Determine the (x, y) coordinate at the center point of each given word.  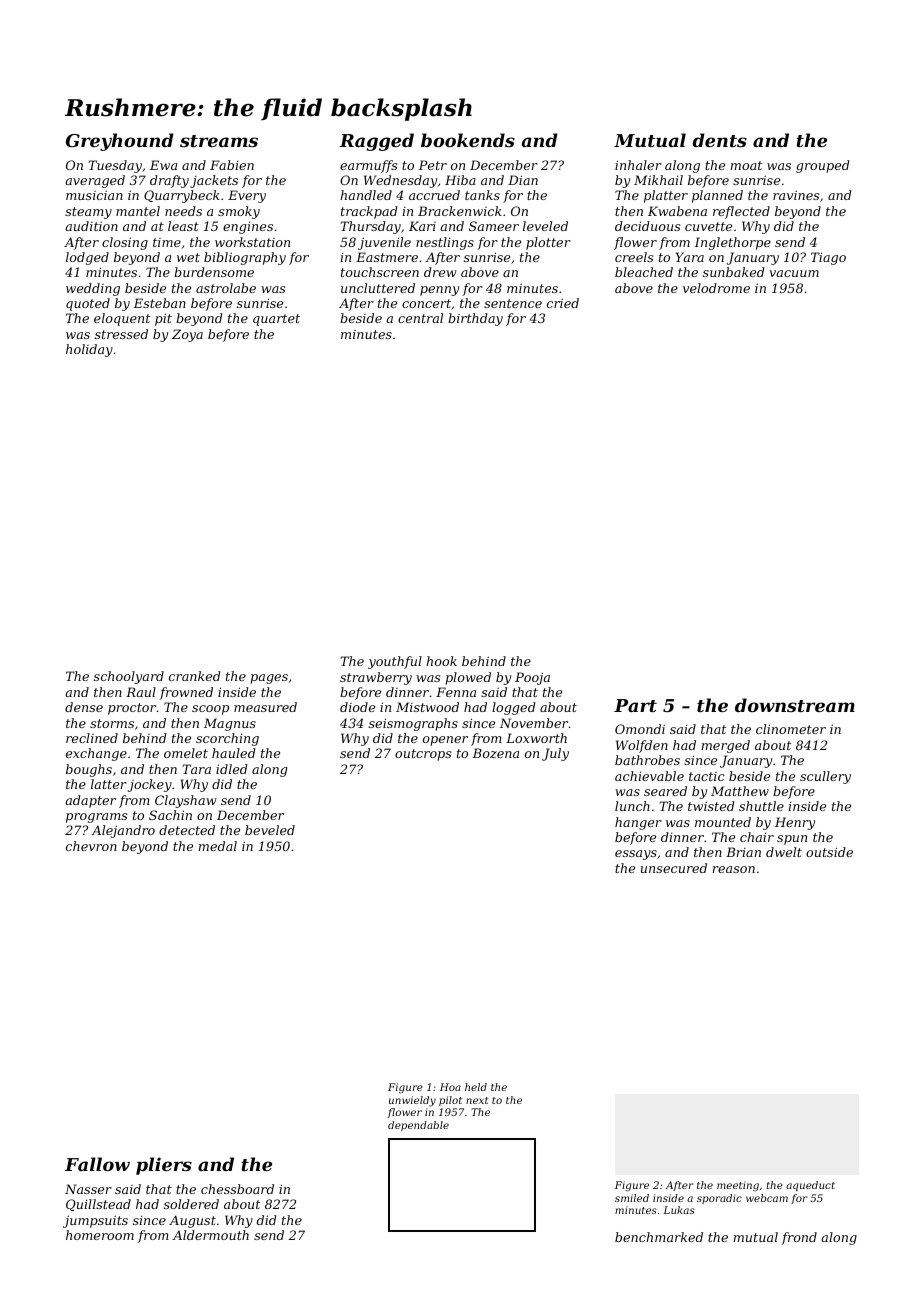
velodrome (716, 288)
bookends (468, 140)
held (476, 1087)
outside (829, 852)
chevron (91, 846)
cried (563, 303)
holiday (89, 350)
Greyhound (120, 142)
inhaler (638, 165)
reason (734, 869)
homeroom (100, 1235)
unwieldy (412, 1101)
